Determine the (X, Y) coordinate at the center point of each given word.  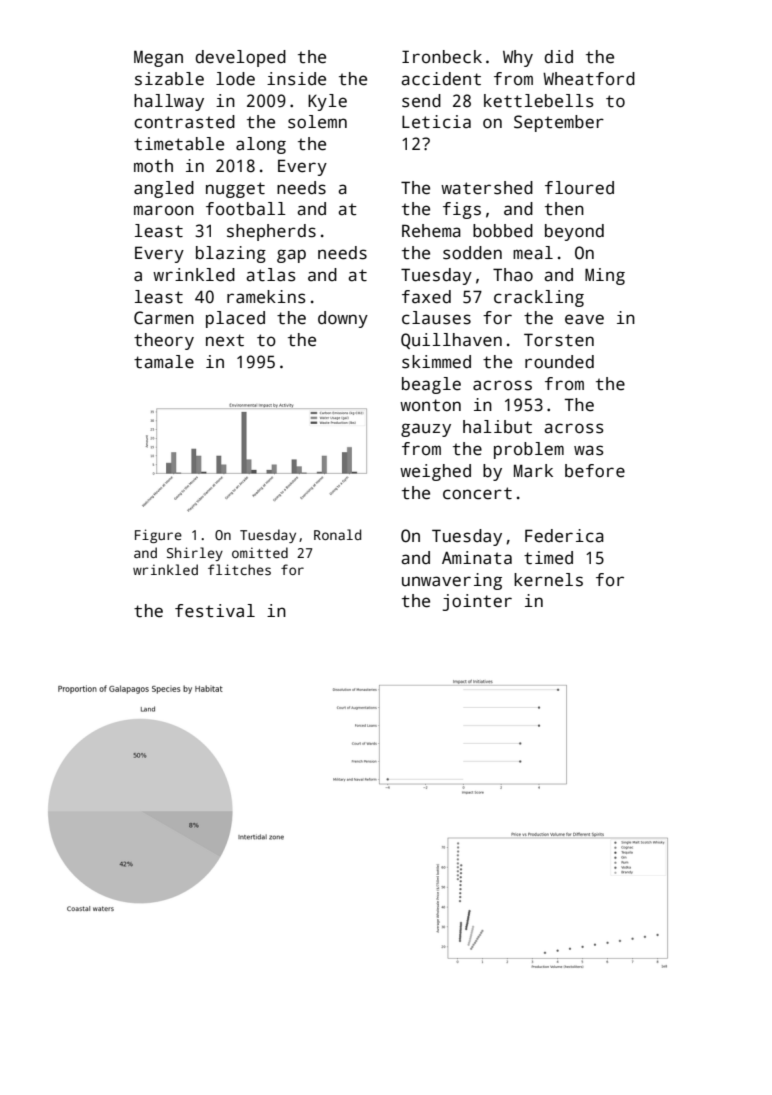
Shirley (195, 554)
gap (291, 256)
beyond (574, 232)
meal (533, 253)
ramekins (266, 297)
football (246, 209)
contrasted (184, 122)
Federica (564, 536)
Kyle (327, 102)
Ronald (337, 534)
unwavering (452, 581)
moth (153, 166)
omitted (260, 552)
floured (579, 188)
